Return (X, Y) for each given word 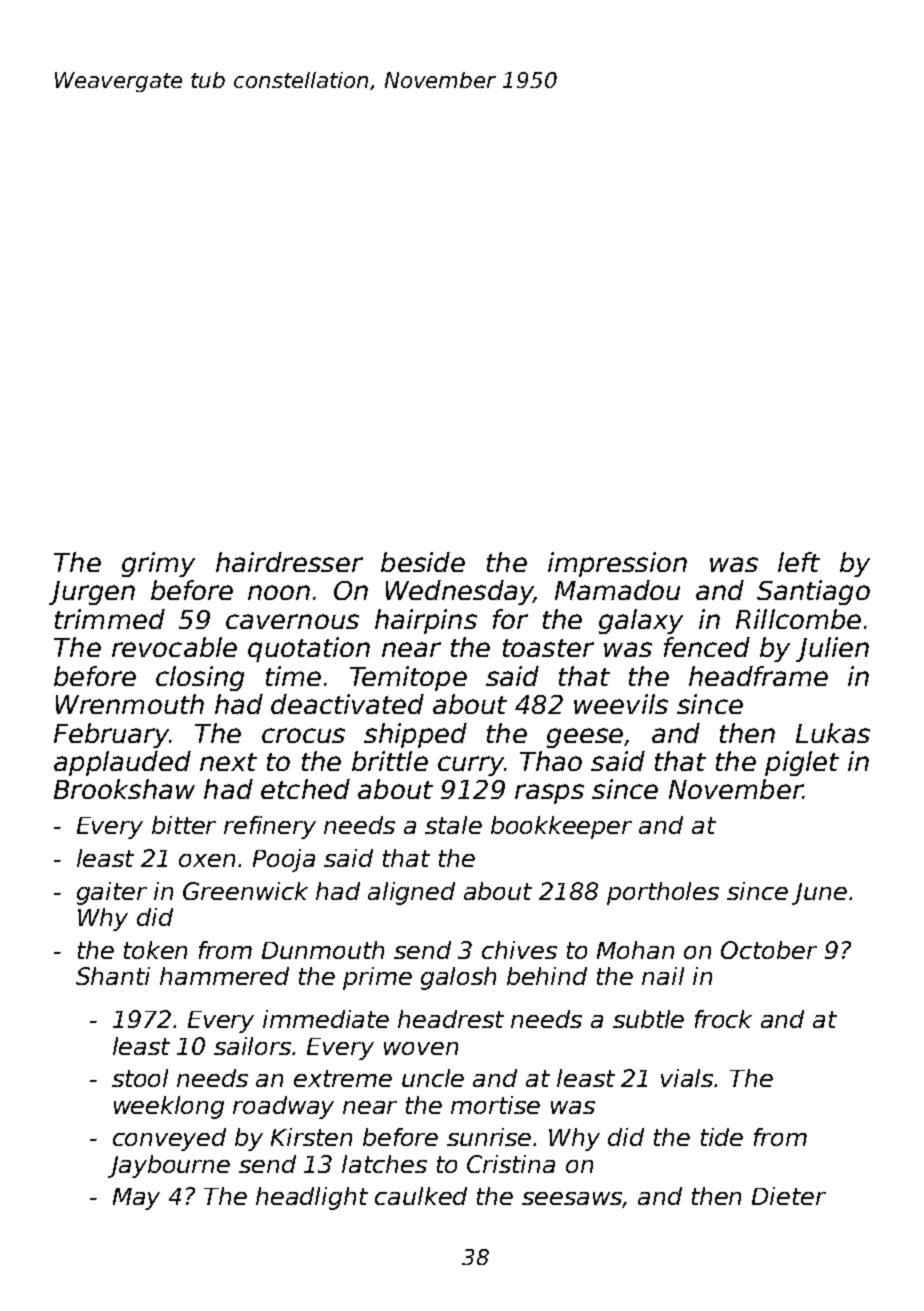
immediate (326, 1019)
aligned (411, 893)
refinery (270, 827)
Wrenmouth (130, 704)
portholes (663, 893)
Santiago (813, 592)
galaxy (641, 621)
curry (471, 766)
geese (585, 738)
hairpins (426, 621)
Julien (832, 649)
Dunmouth (323, 950)
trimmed (110, 619)
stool (140, 1078)
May (136, 1199)
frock (723, 1019)
